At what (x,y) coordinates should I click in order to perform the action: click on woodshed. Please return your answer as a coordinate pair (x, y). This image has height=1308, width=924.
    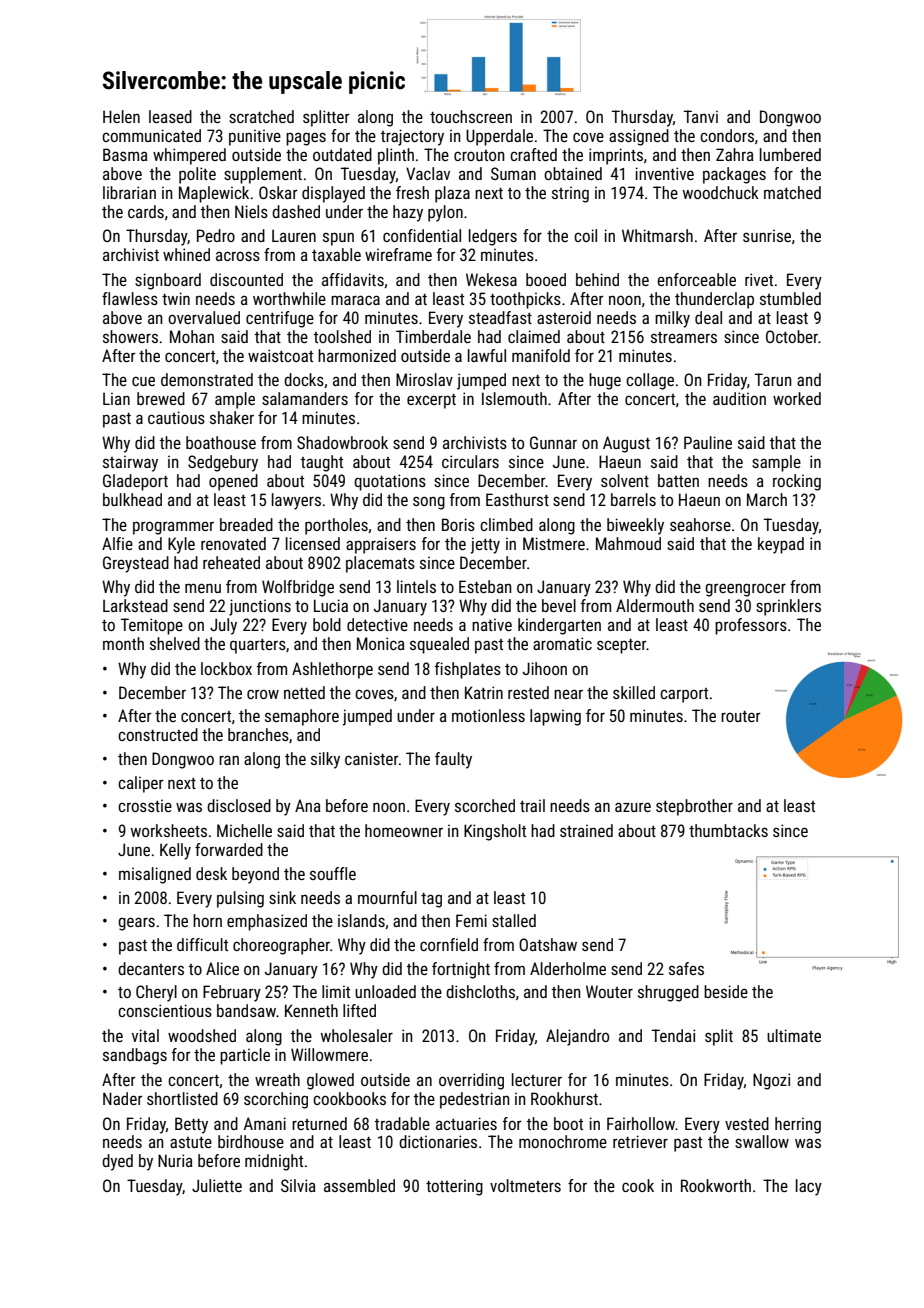
    Looking at the image, I should click on (202, 1035).
